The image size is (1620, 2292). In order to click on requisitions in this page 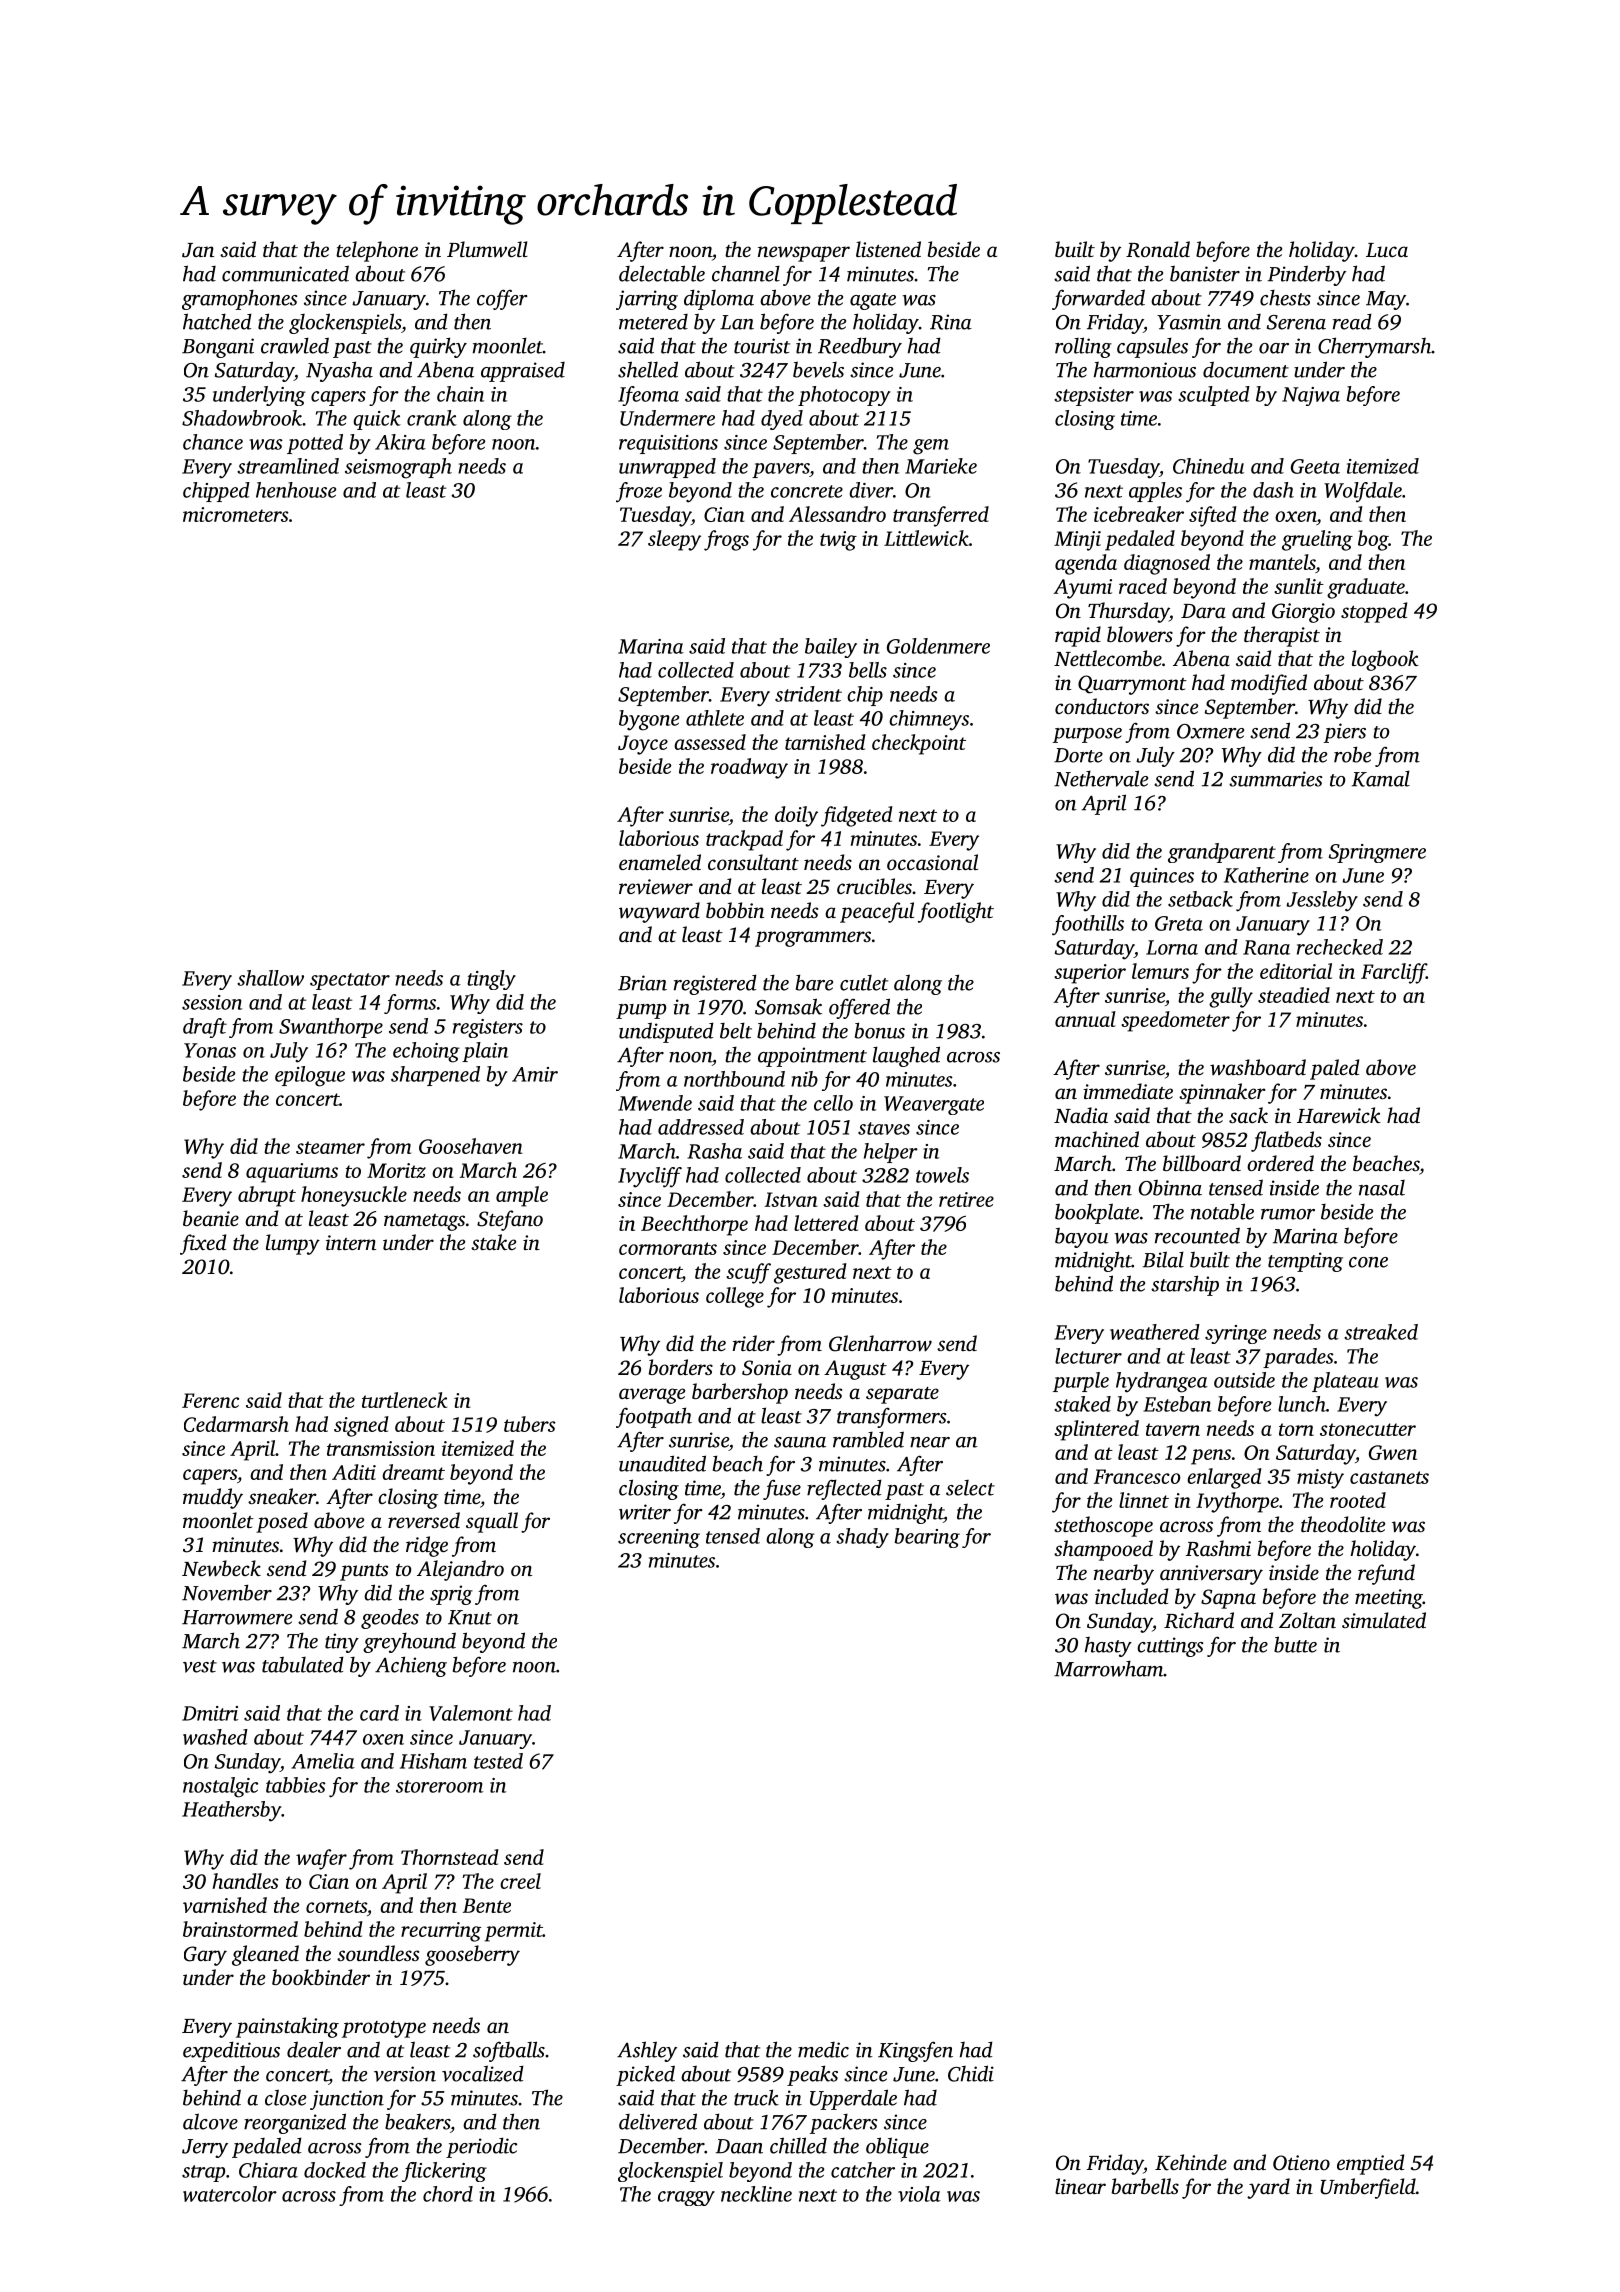, I will do `click(668, 444)`.
